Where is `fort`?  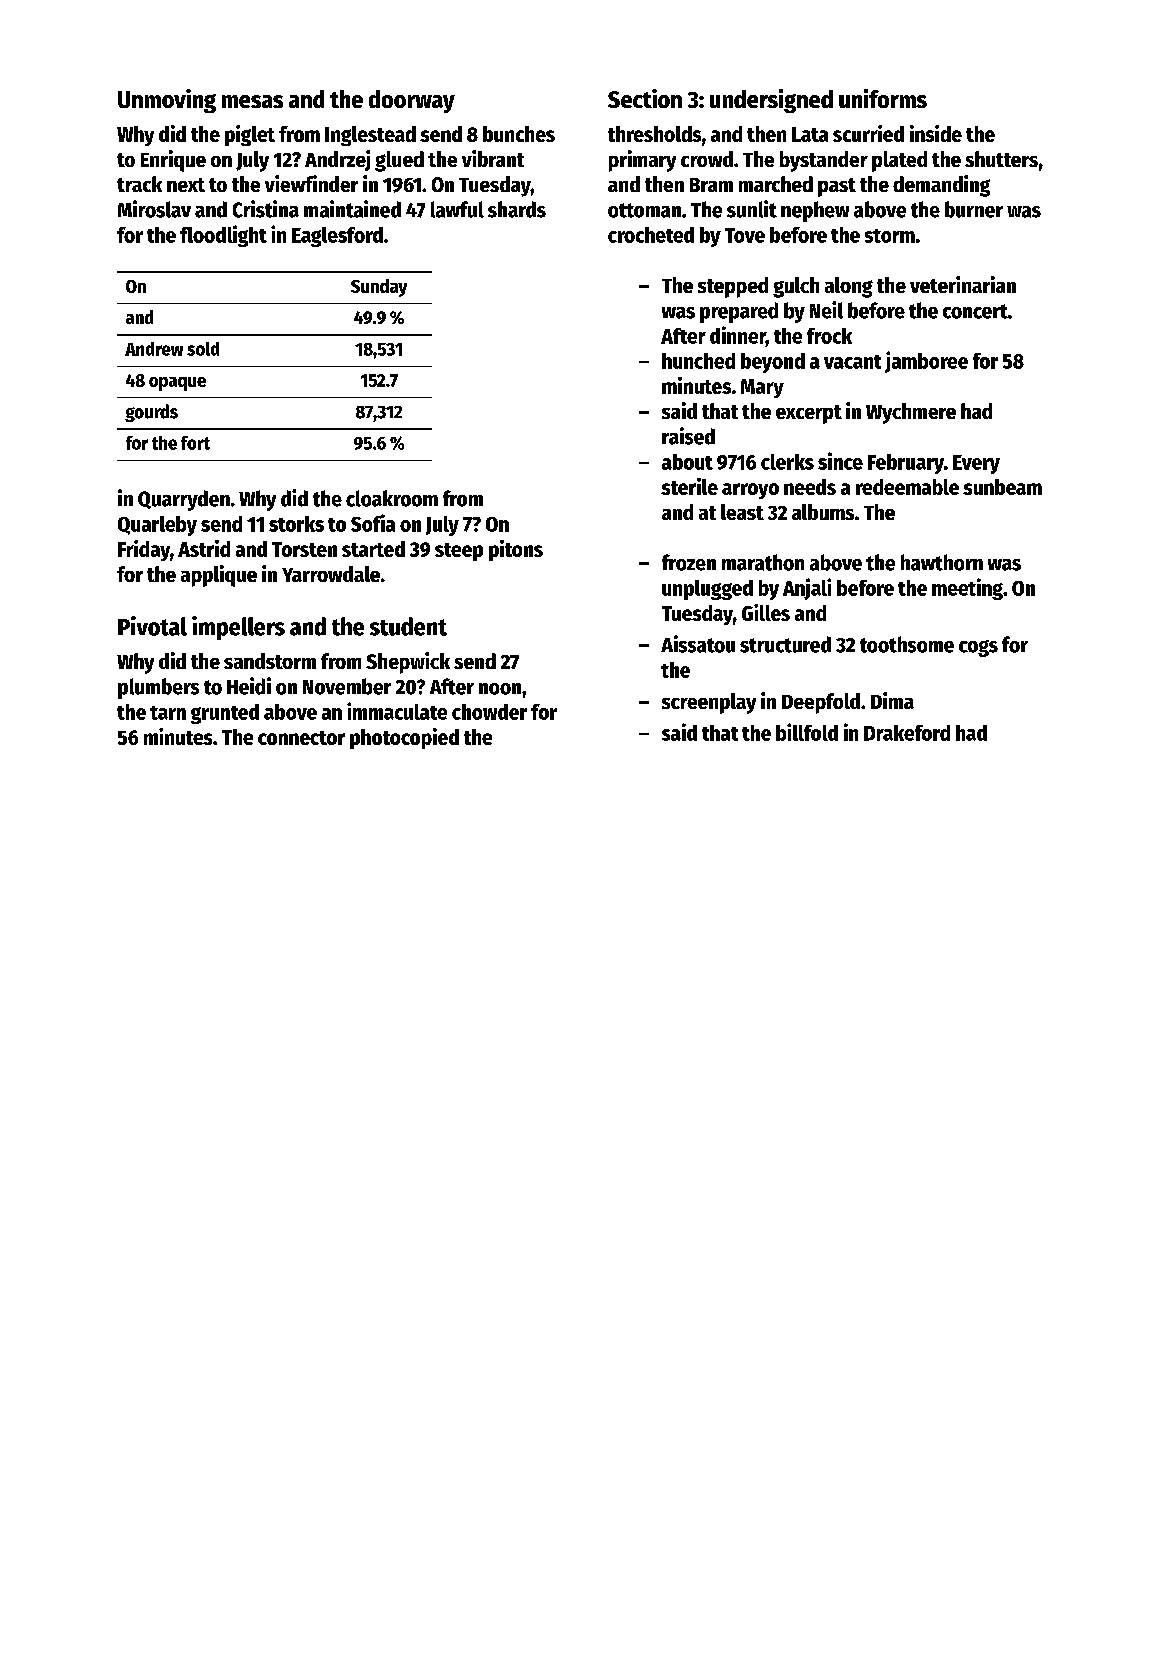
fort is located at coordinates (195, 443).
